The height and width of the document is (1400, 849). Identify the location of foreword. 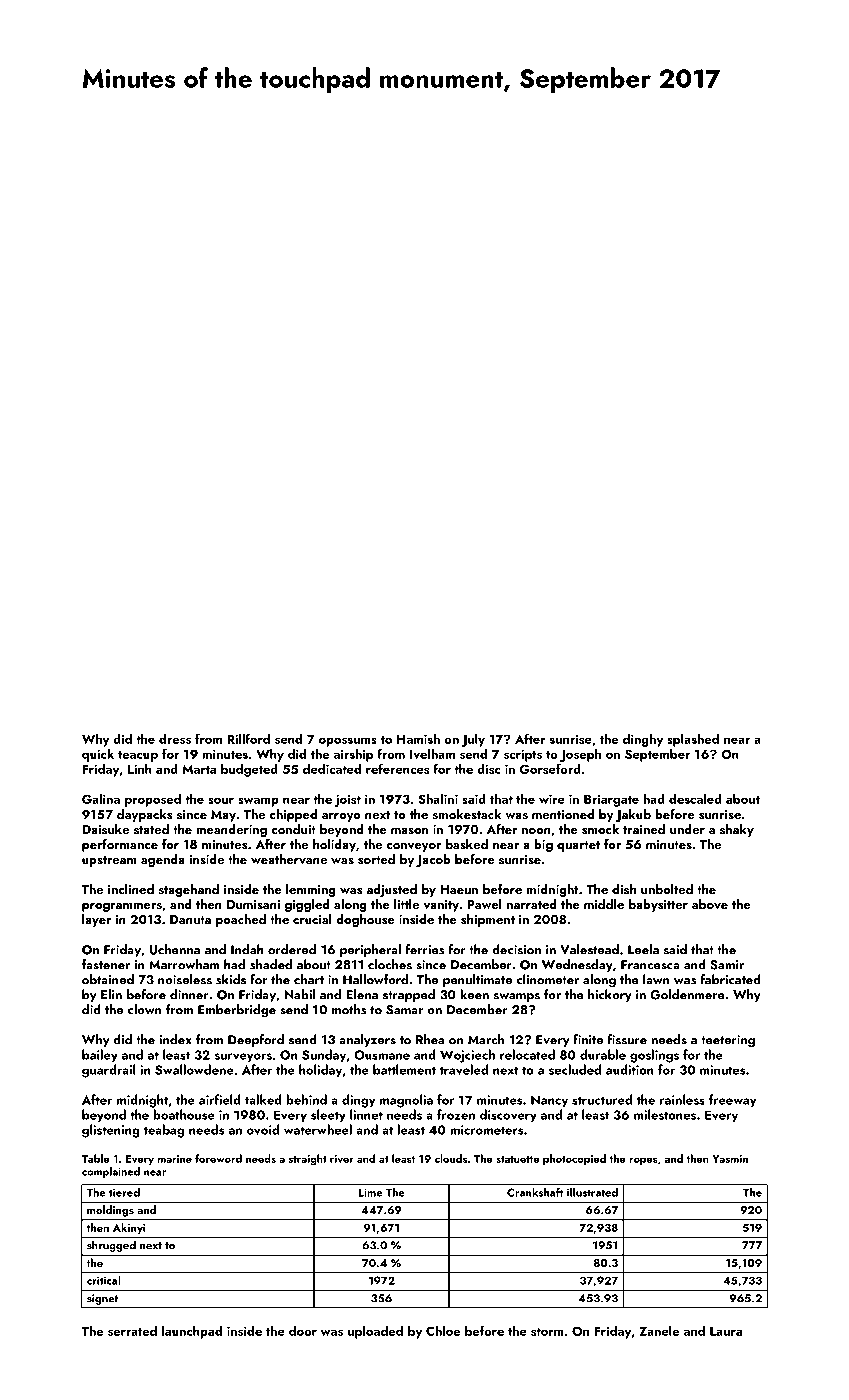
(218, 1158).
